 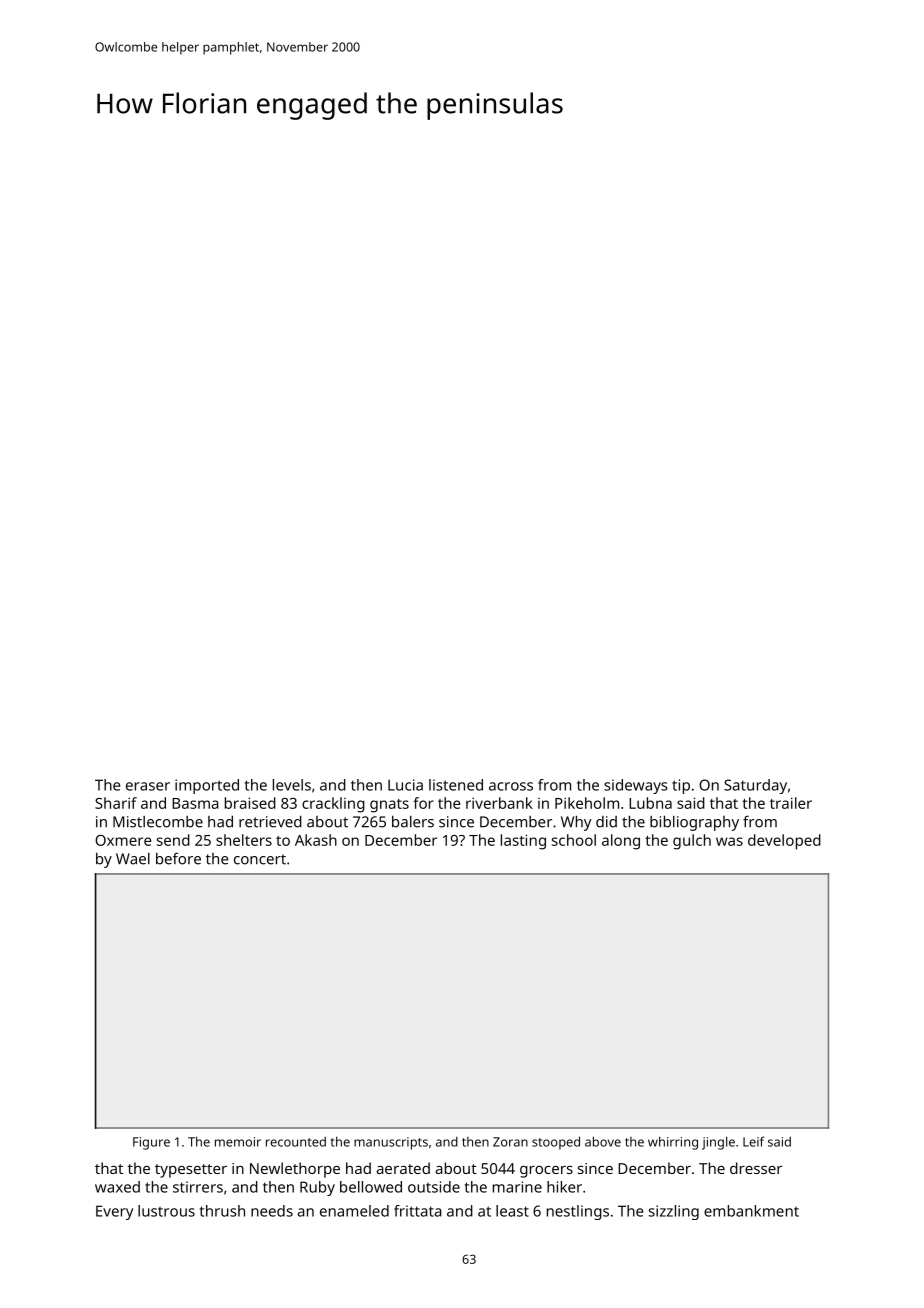 I want to click on concert, so click(x=260, y=859).
